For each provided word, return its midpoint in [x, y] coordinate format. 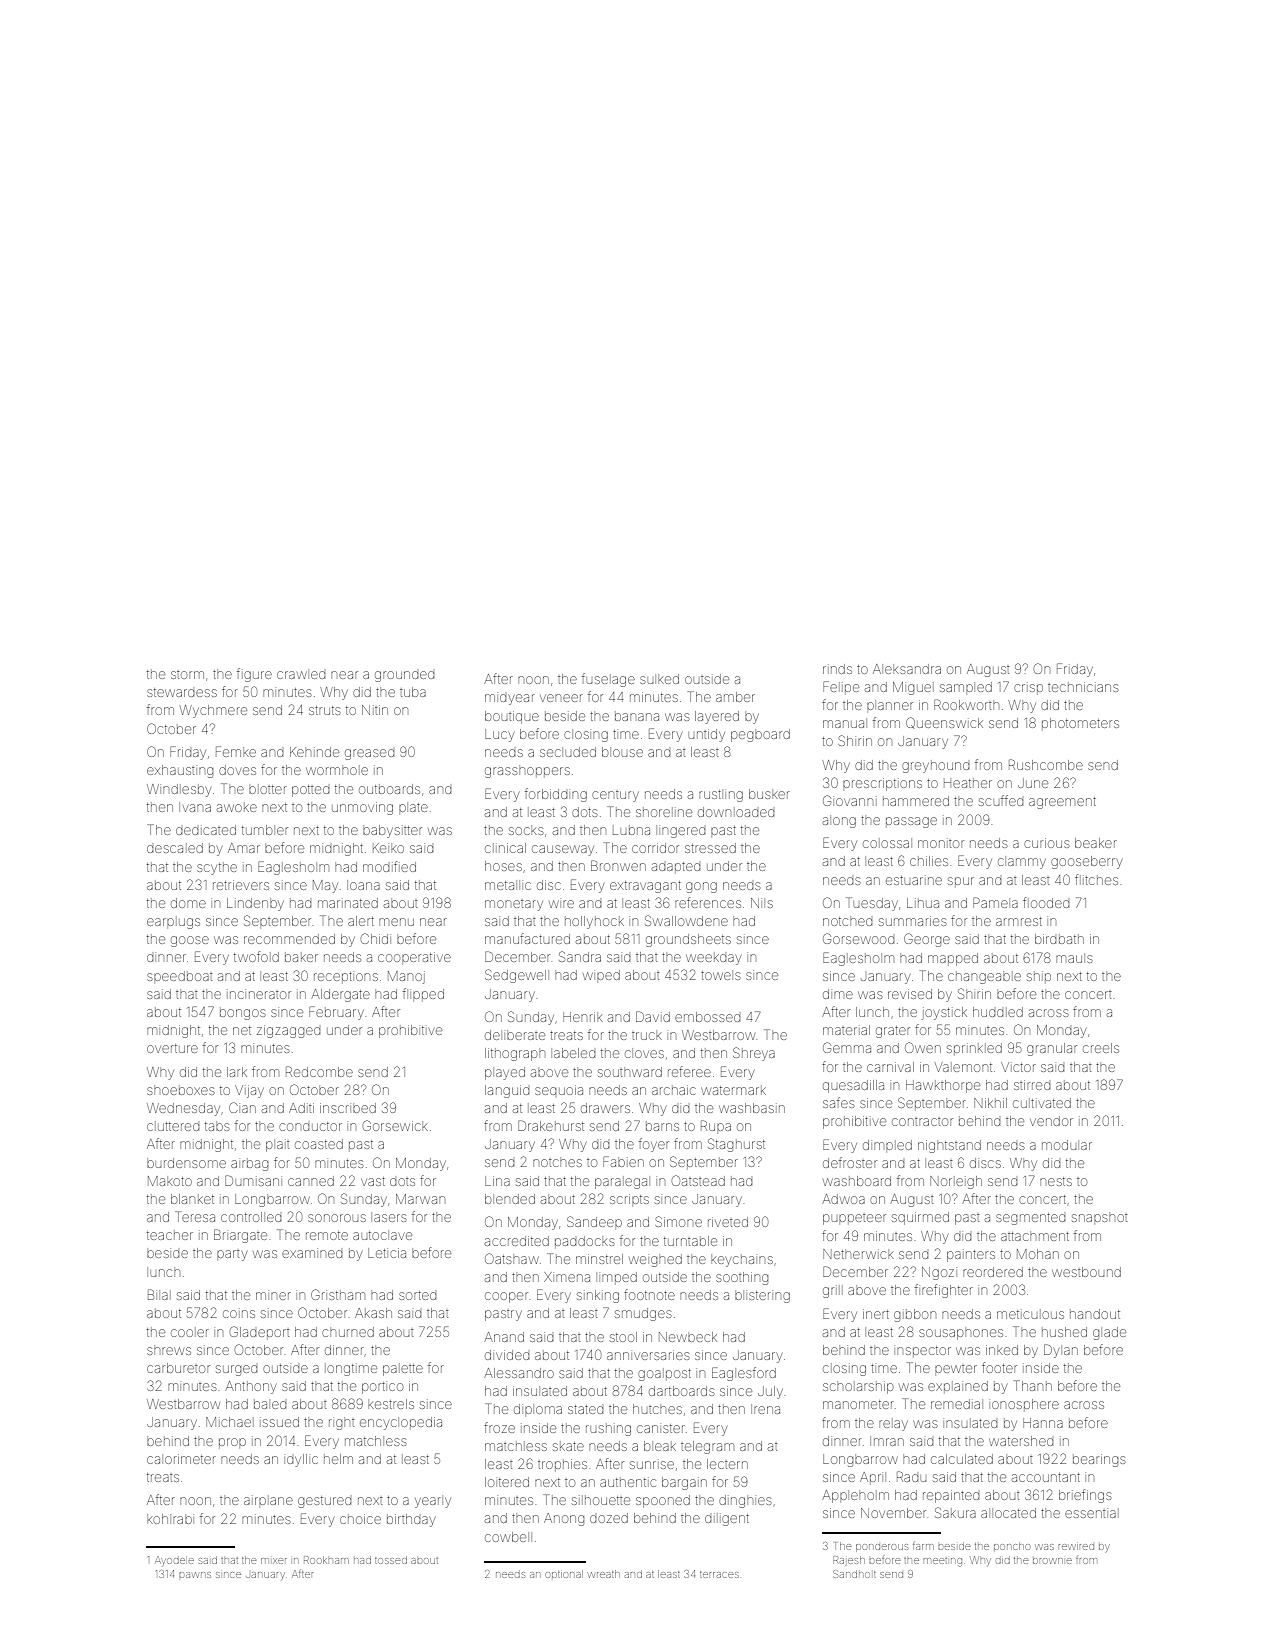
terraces [719, 1574]
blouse [622, 752]
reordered [993, 1272]
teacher [170, 1235]
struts [324, 710]
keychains [742, 1261]
